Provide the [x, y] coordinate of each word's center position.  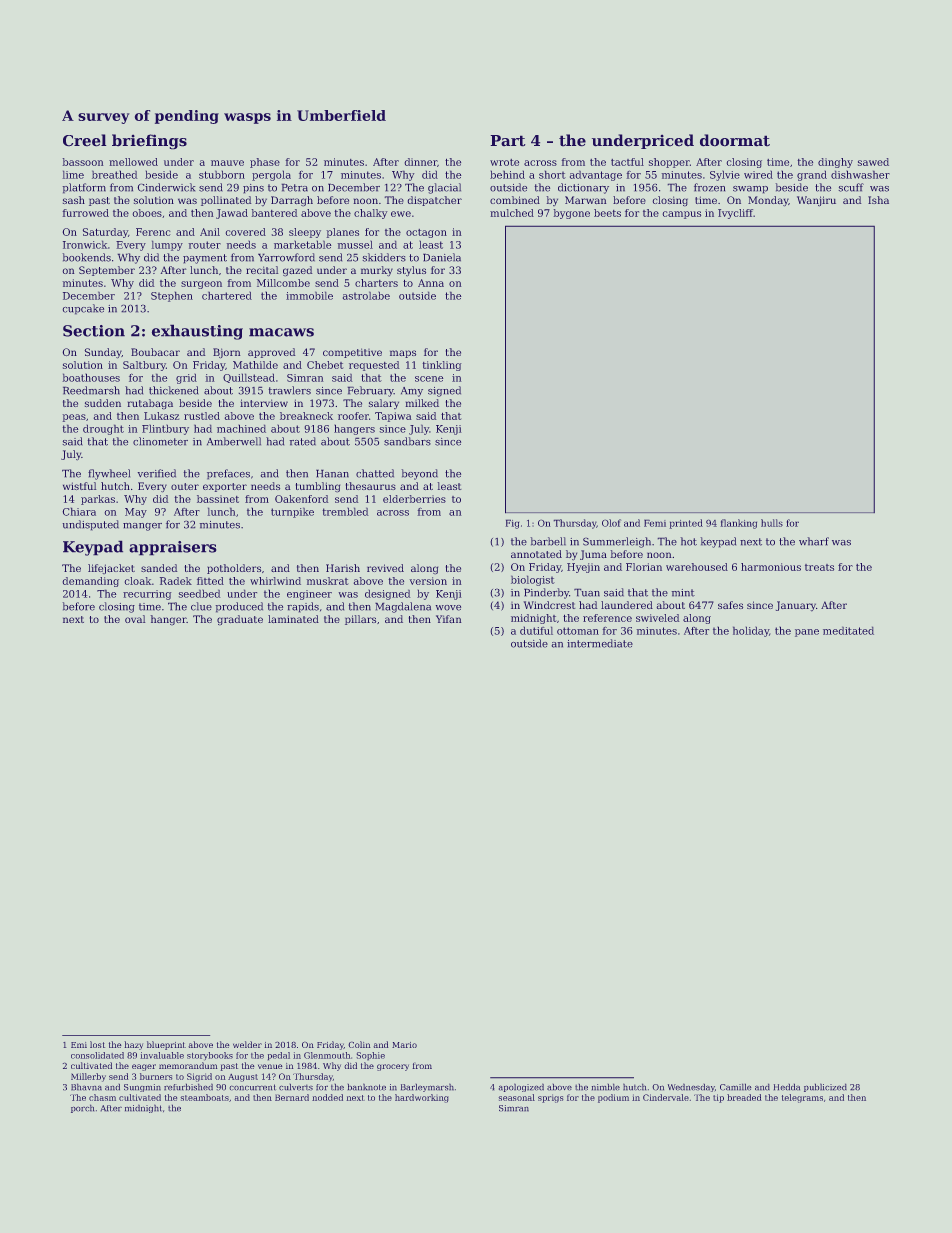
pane [807, 633]
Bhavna [86, 1087]
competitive [352, 353]
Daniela [442, 257]
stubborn [222, 174]
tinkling [442, 366]
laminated [293, 619]
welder [247, 1044]
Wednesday [691, 1087]
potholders [234, 569]
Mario [404, 1045]
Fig [512, 524]
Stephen [172, 296]
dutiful [536, 630]
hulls [772, 523]
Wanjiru [816, 201]
